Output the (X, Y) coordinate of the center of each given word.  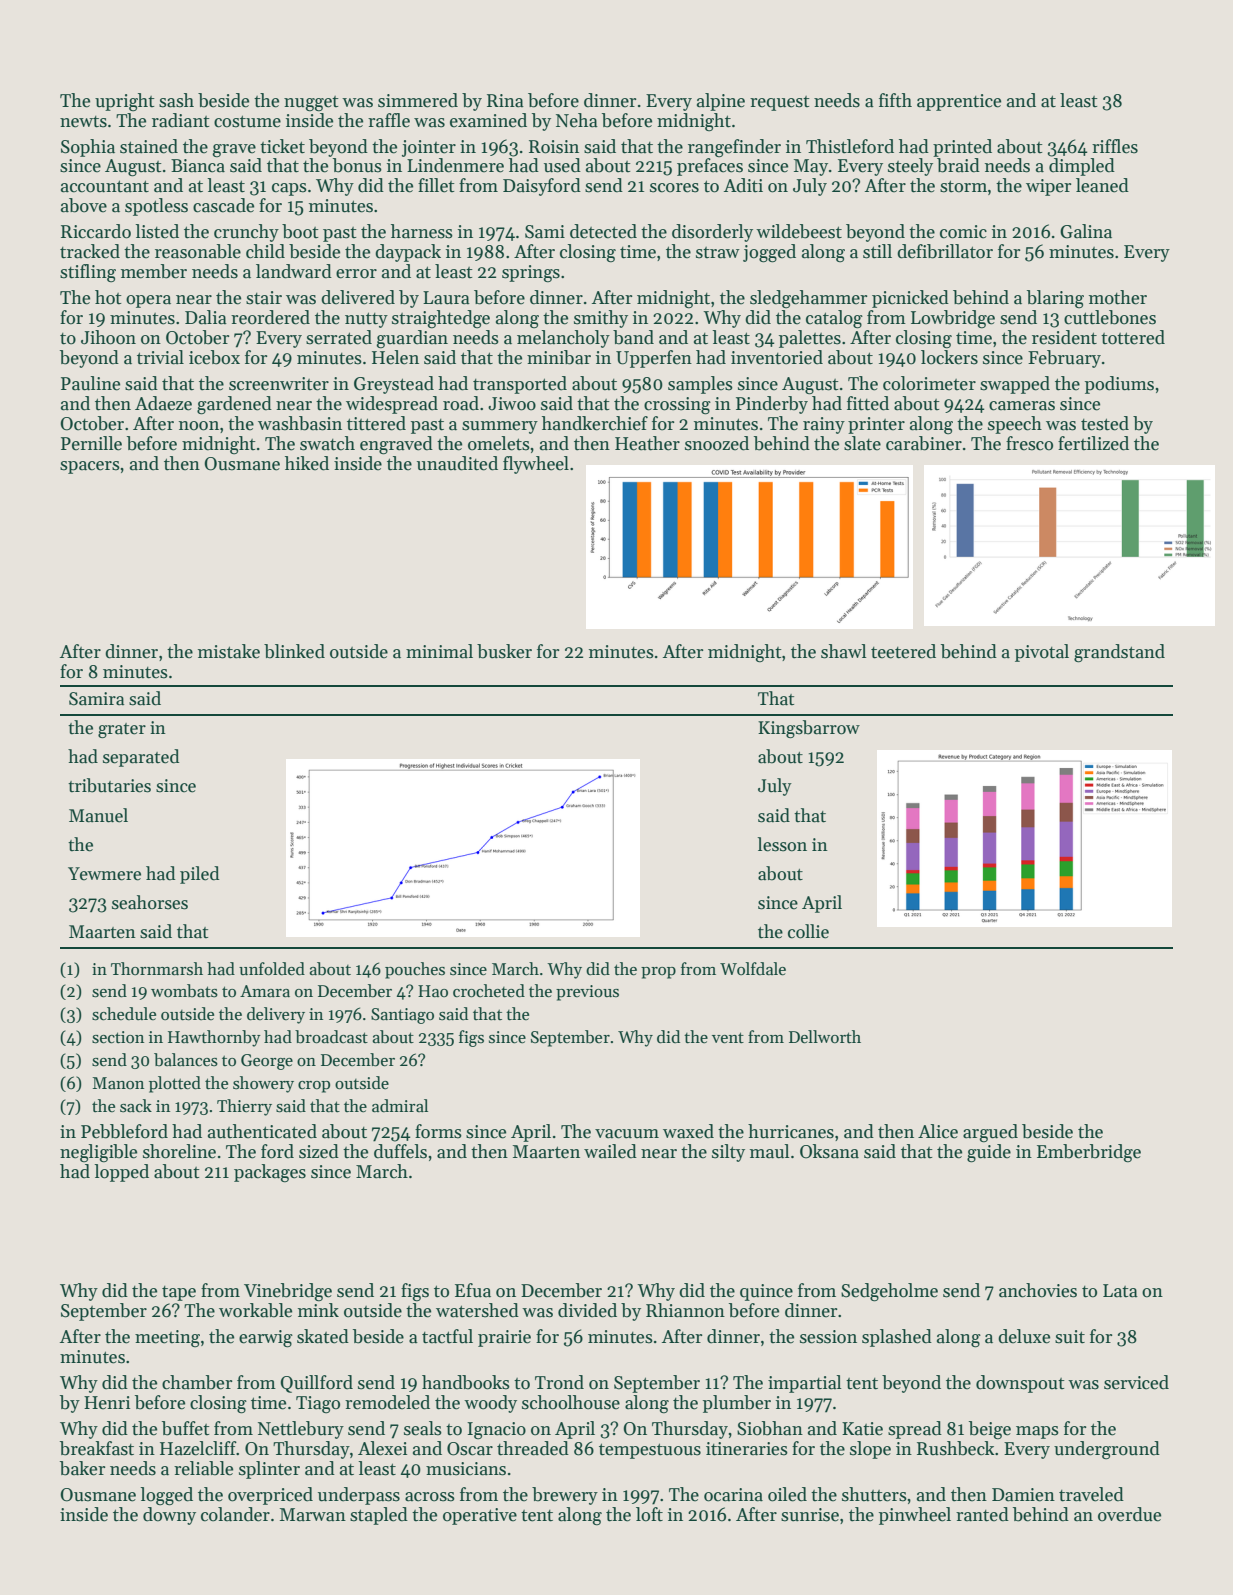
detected (603, 231)
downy (169, 1516)
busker (504, 651)
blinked (294, 651)
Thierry (244, 1107)
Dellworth (825, 1037)
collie (808, 931)
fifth (895, 100)
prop (658, 973)
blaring (1055, 299)
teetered (903, 651)
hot (108, 297)
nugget (311, 104)
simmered (418, 100)
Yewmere (104, 874)
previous (587, 993)
